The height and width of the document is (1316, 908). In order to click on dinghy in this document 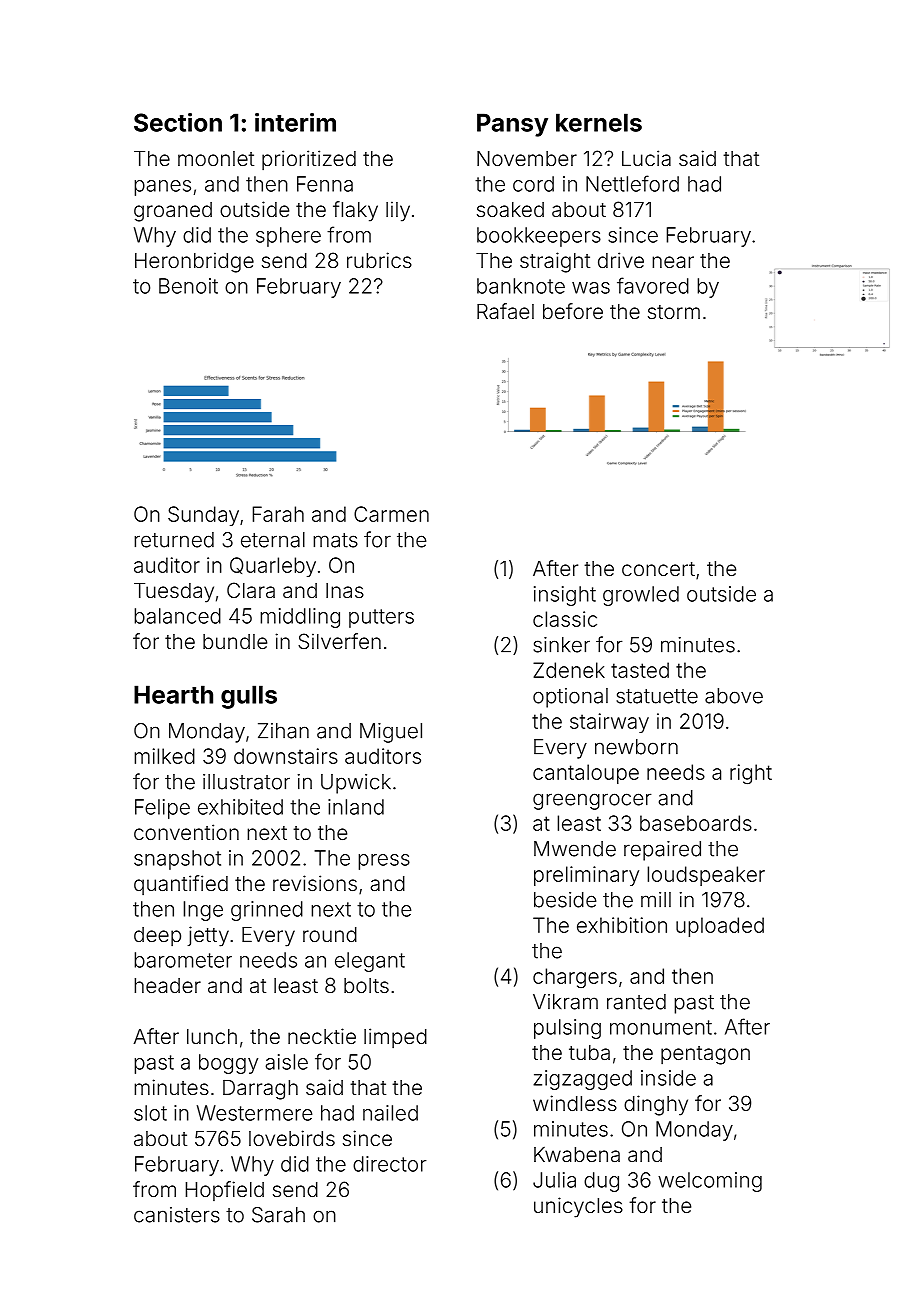, I will do `click(656, 1105)`.
